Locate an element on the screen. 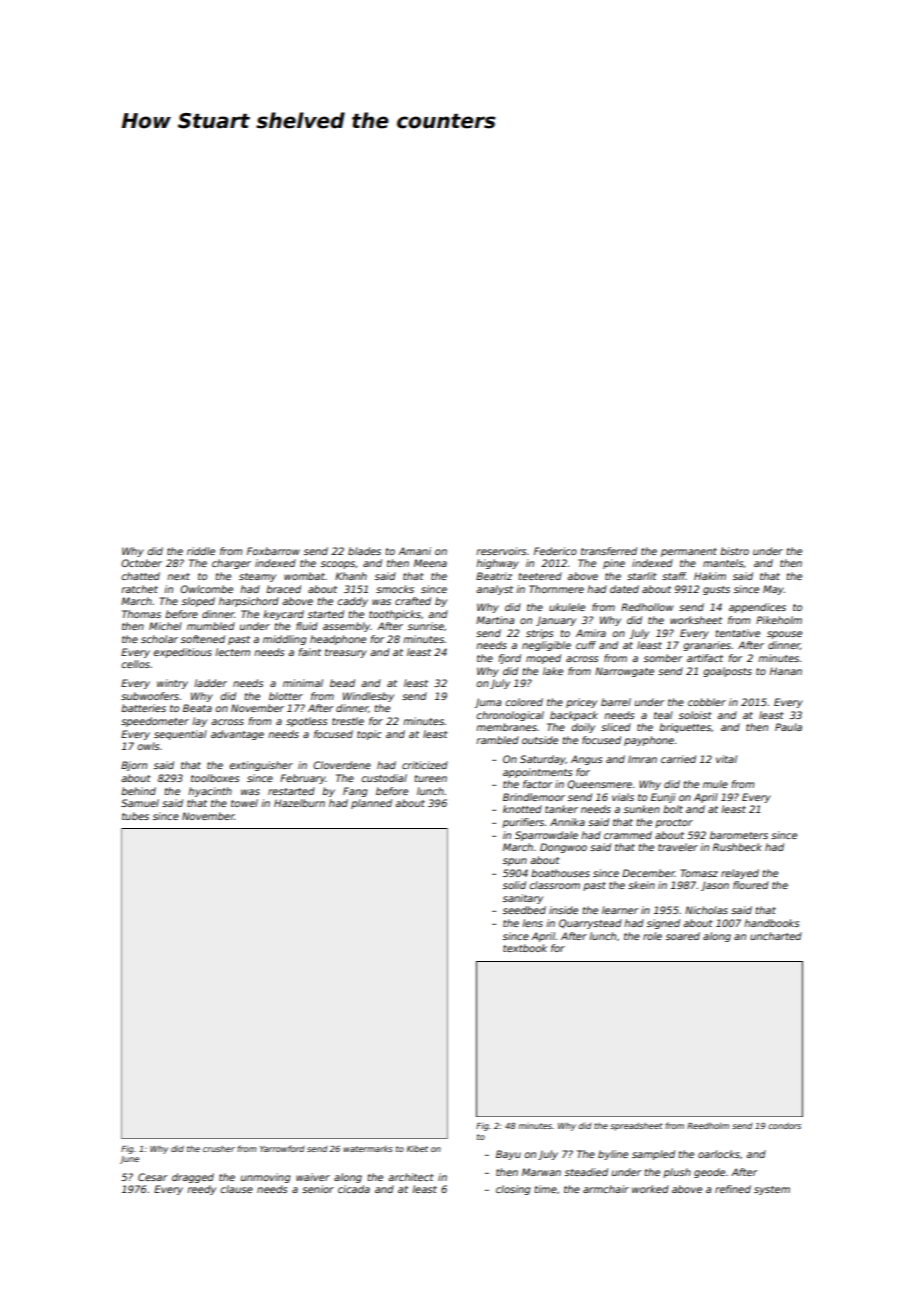 The image size is (924, 1308). June is located at coordinates (129, 1160).
